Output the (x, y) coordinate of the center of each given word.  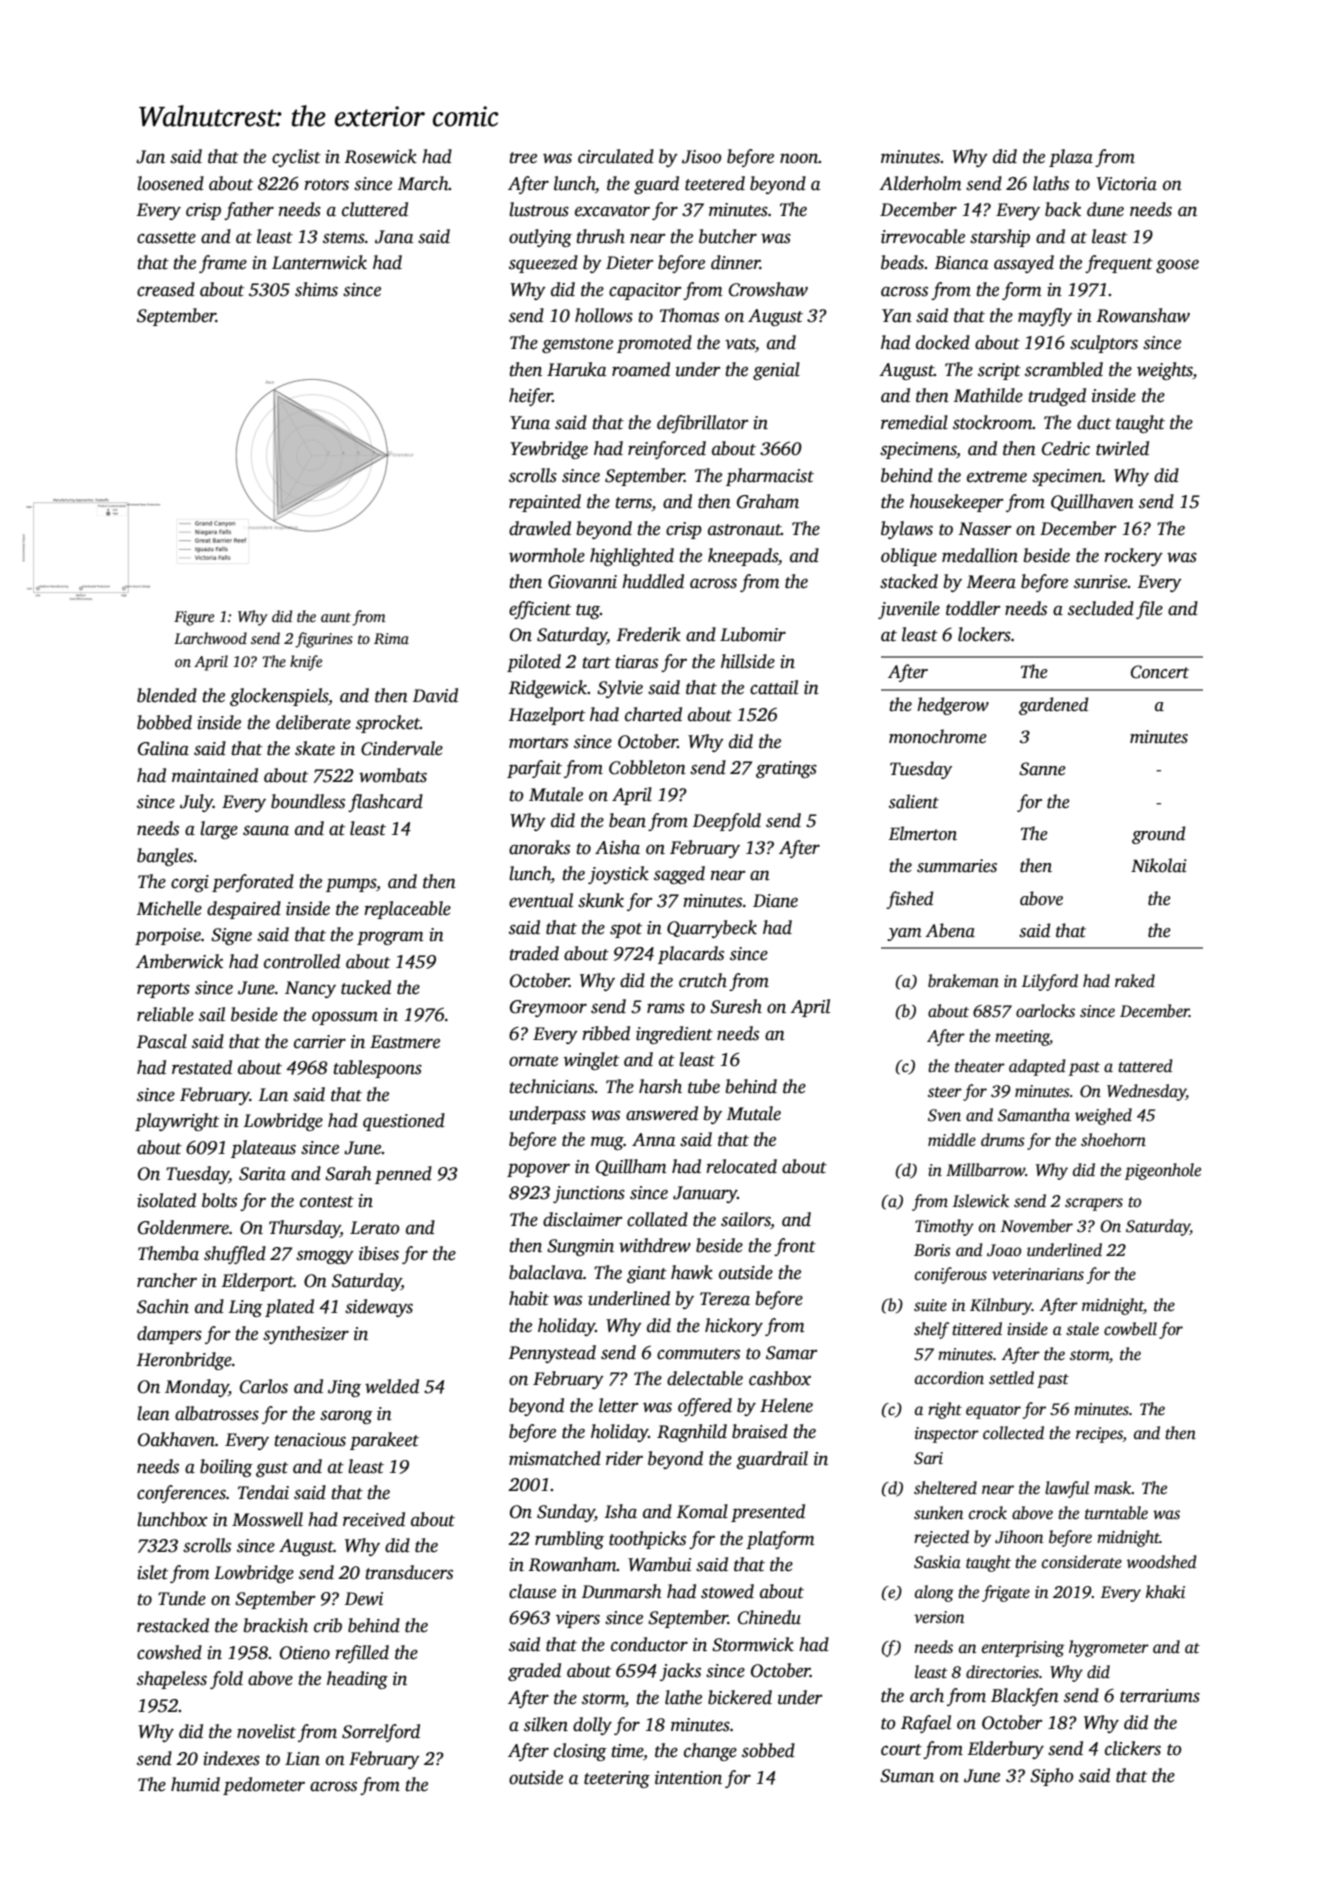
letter (618, 1405)
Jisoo (701, 157)
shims (316, 289)
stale (1082, 1329)
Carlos (264, 1386)
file (1149, 610)
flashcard (385, 803)
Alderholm (920, 183)
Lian (302, 1759)
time (627, 1751)
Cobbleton (647, 767)
